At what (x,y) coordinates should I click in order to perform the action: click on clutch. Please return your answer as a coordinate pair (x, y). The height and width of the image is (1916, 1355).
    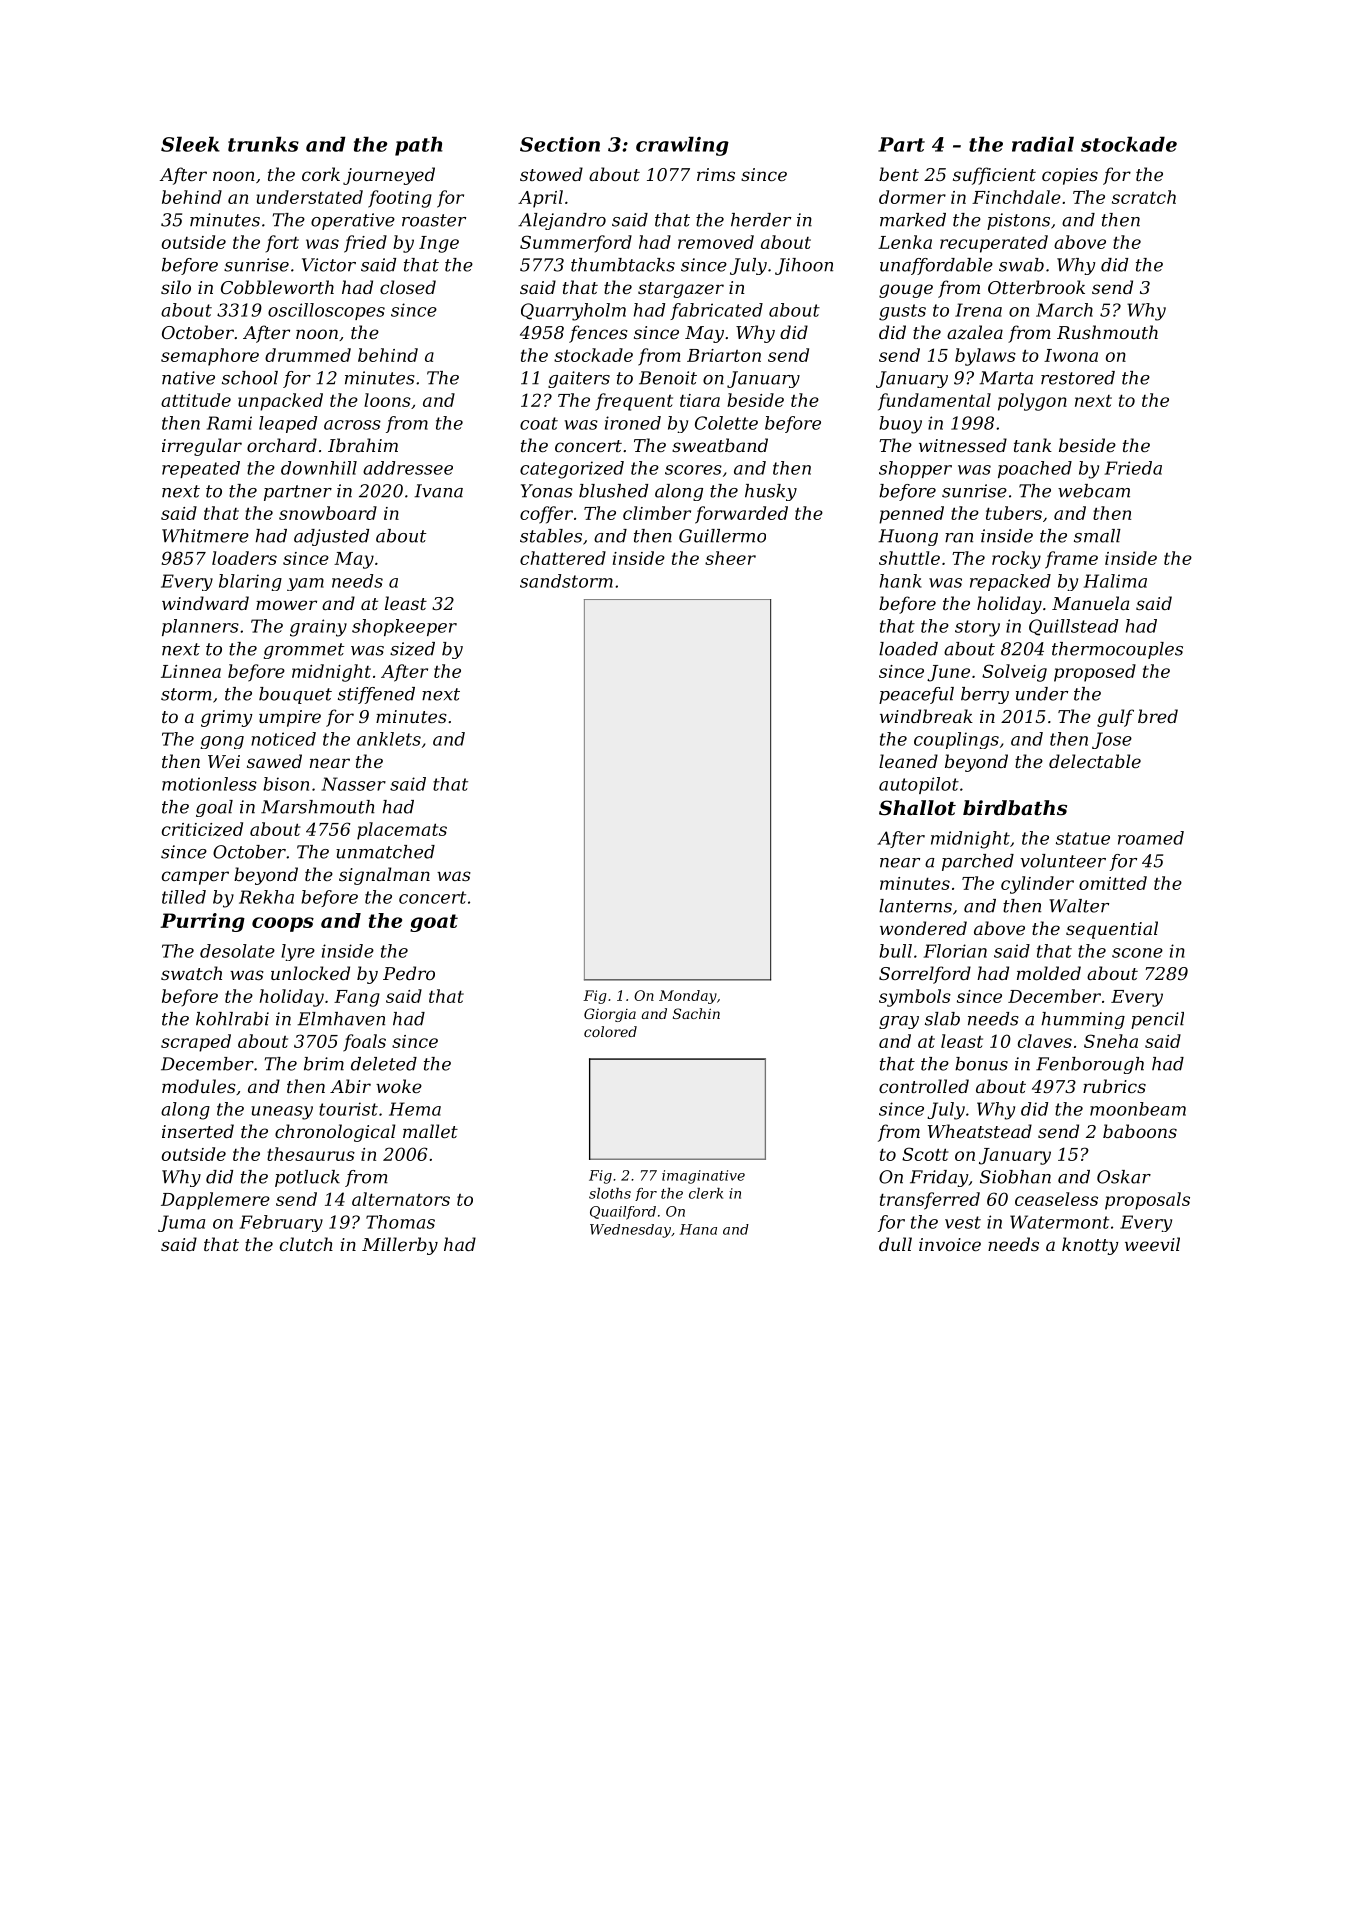
    Looking at the image, I should click on (306, 1244).
